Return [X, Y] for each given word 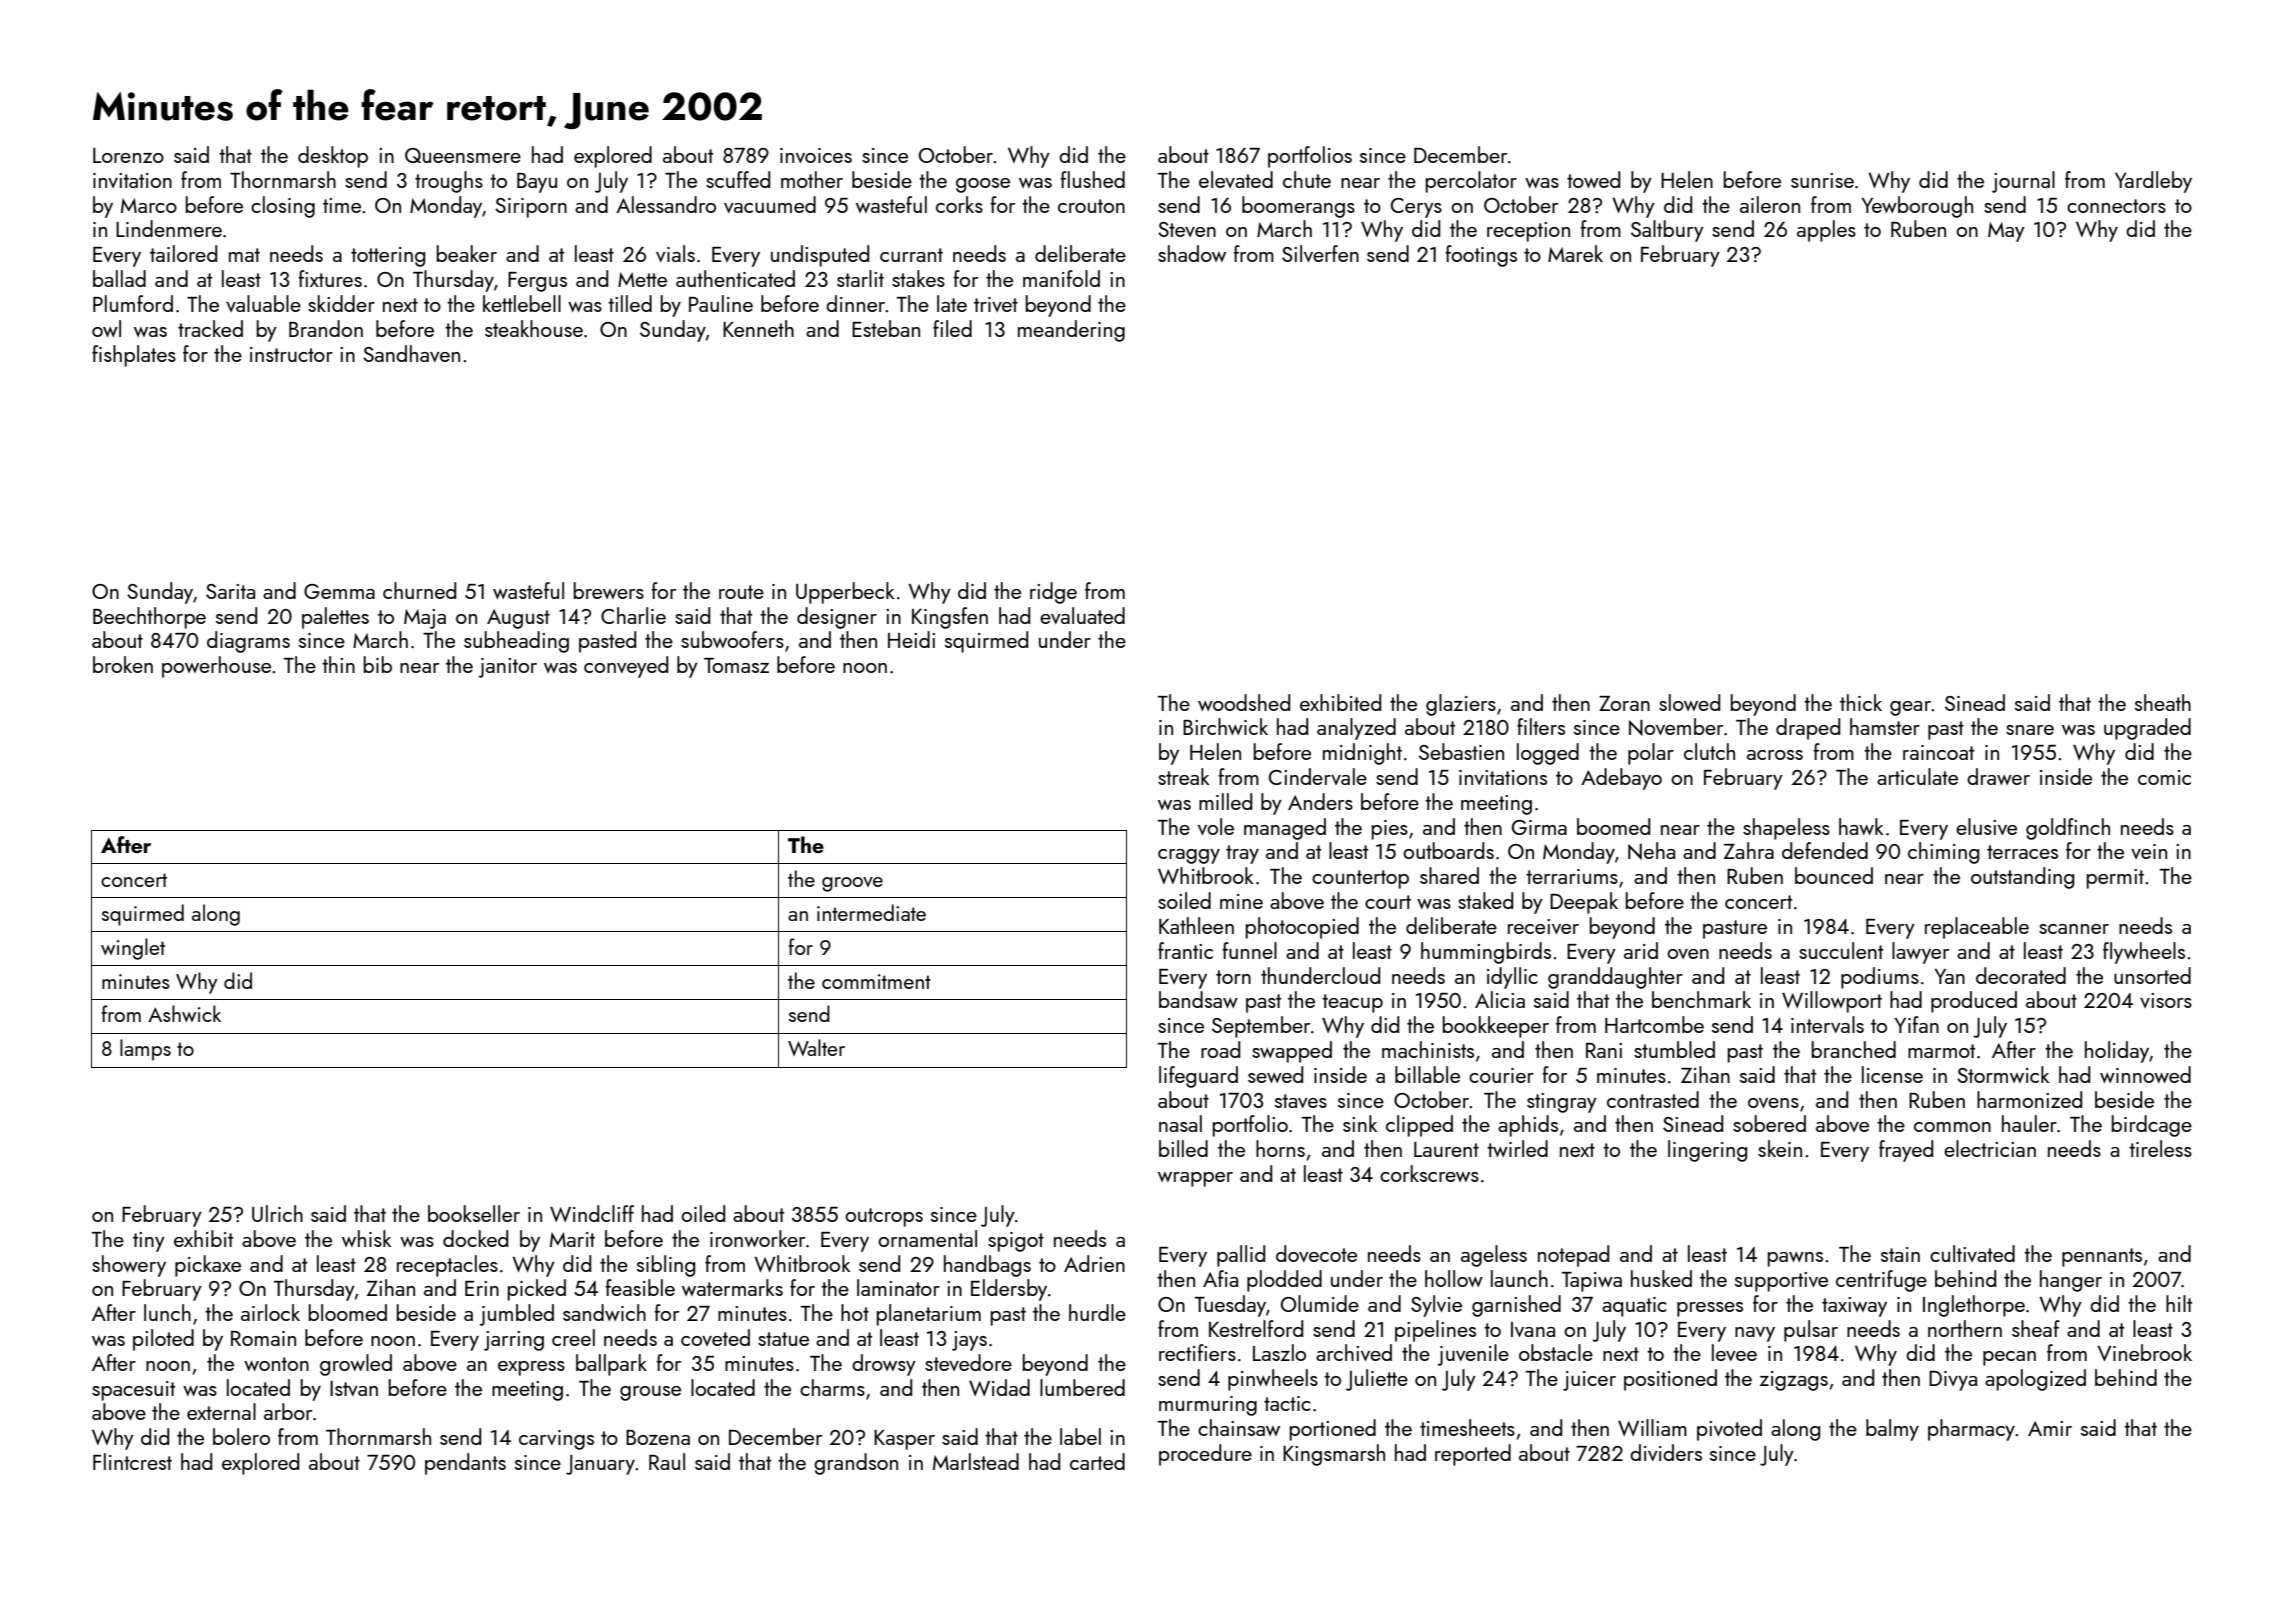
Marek [1575, 253]
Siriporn [531, 208]
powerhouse [216, 667]
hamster [1885, 726]
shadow [1192, 253]
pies [1389, 830]
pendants [465, 1464]
